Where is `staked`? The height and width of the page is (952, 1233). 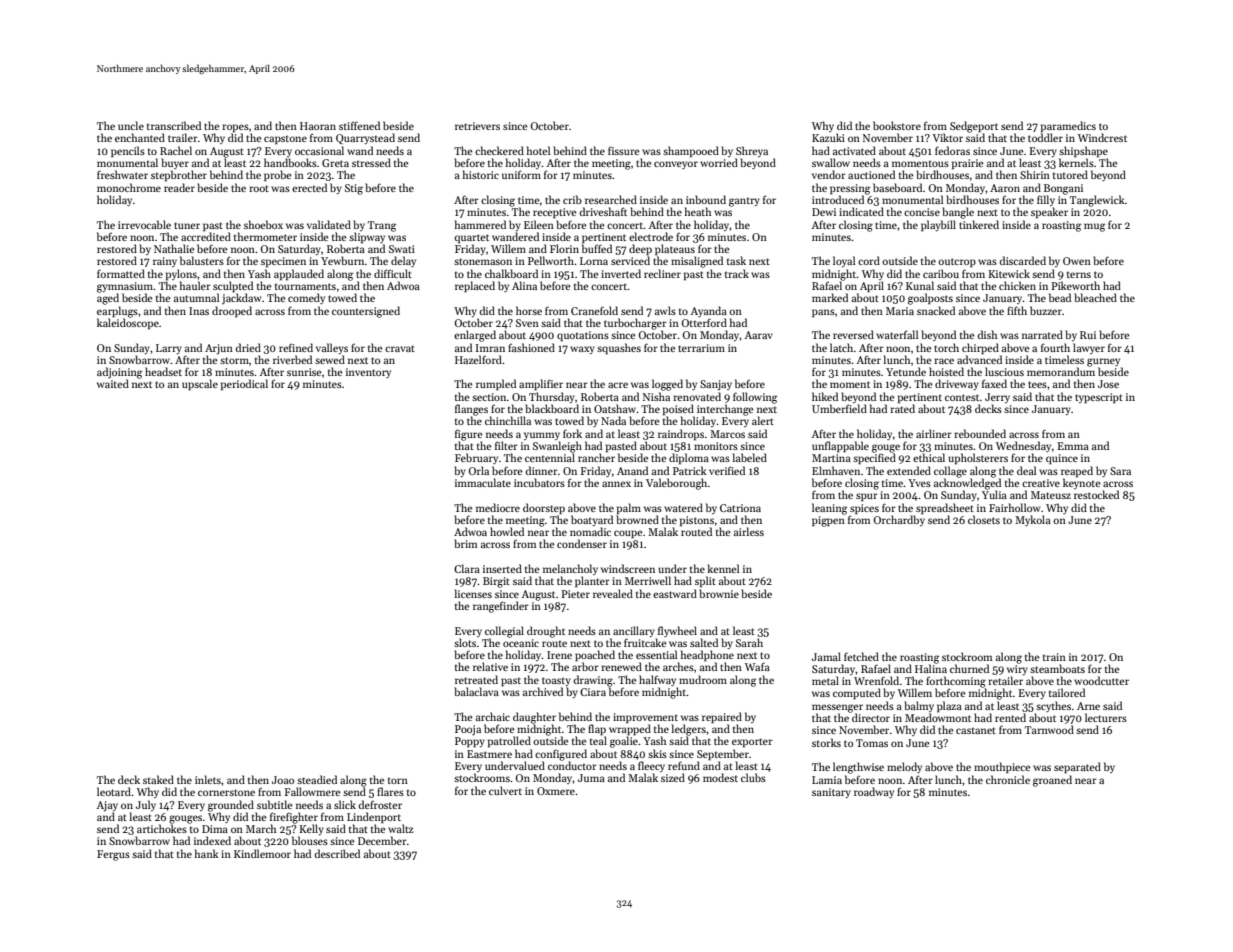
staked is located at coordinates (158, 779).
